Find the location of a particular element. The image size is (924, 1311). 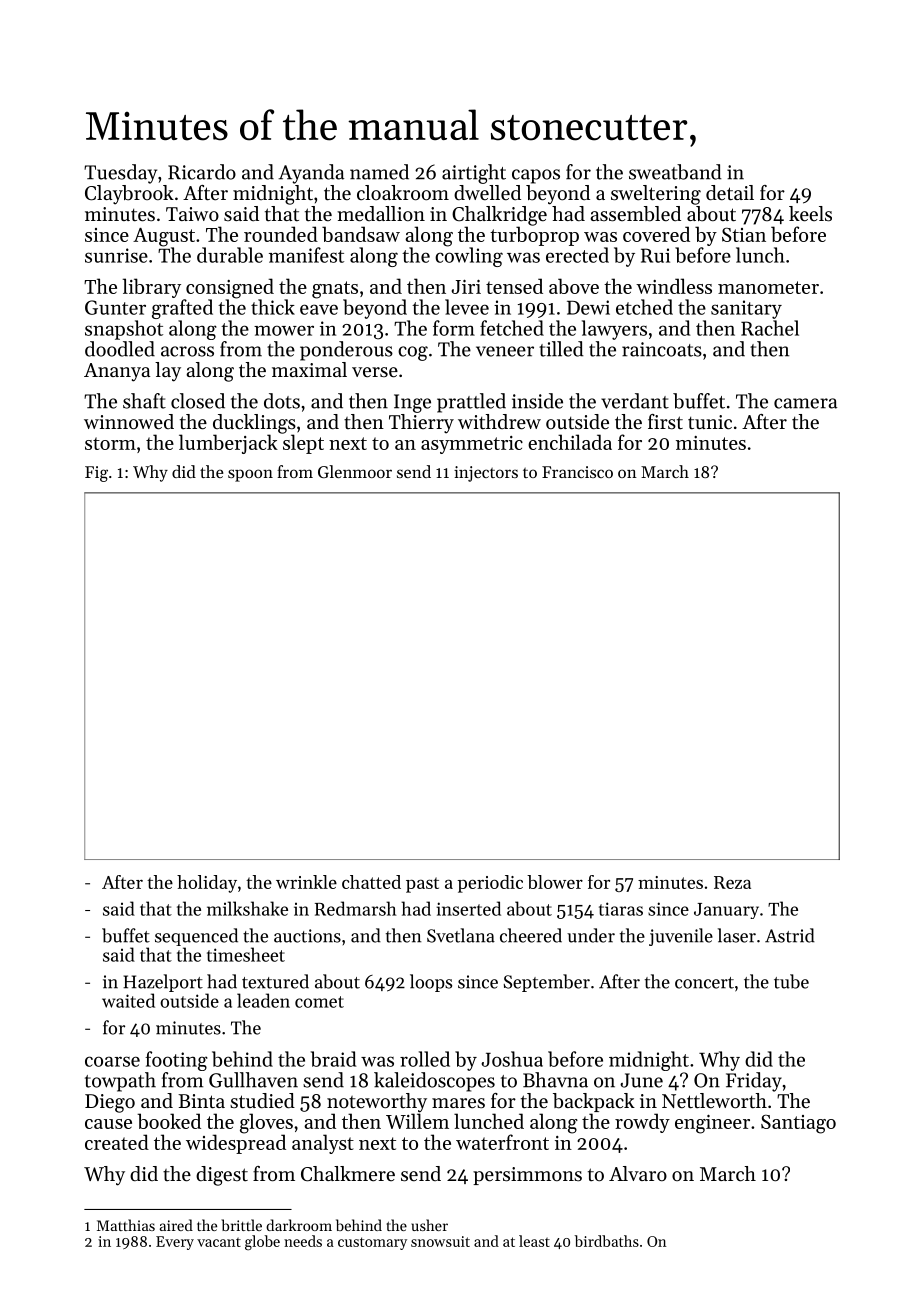

injectors is located at coordinates (486, 474).
